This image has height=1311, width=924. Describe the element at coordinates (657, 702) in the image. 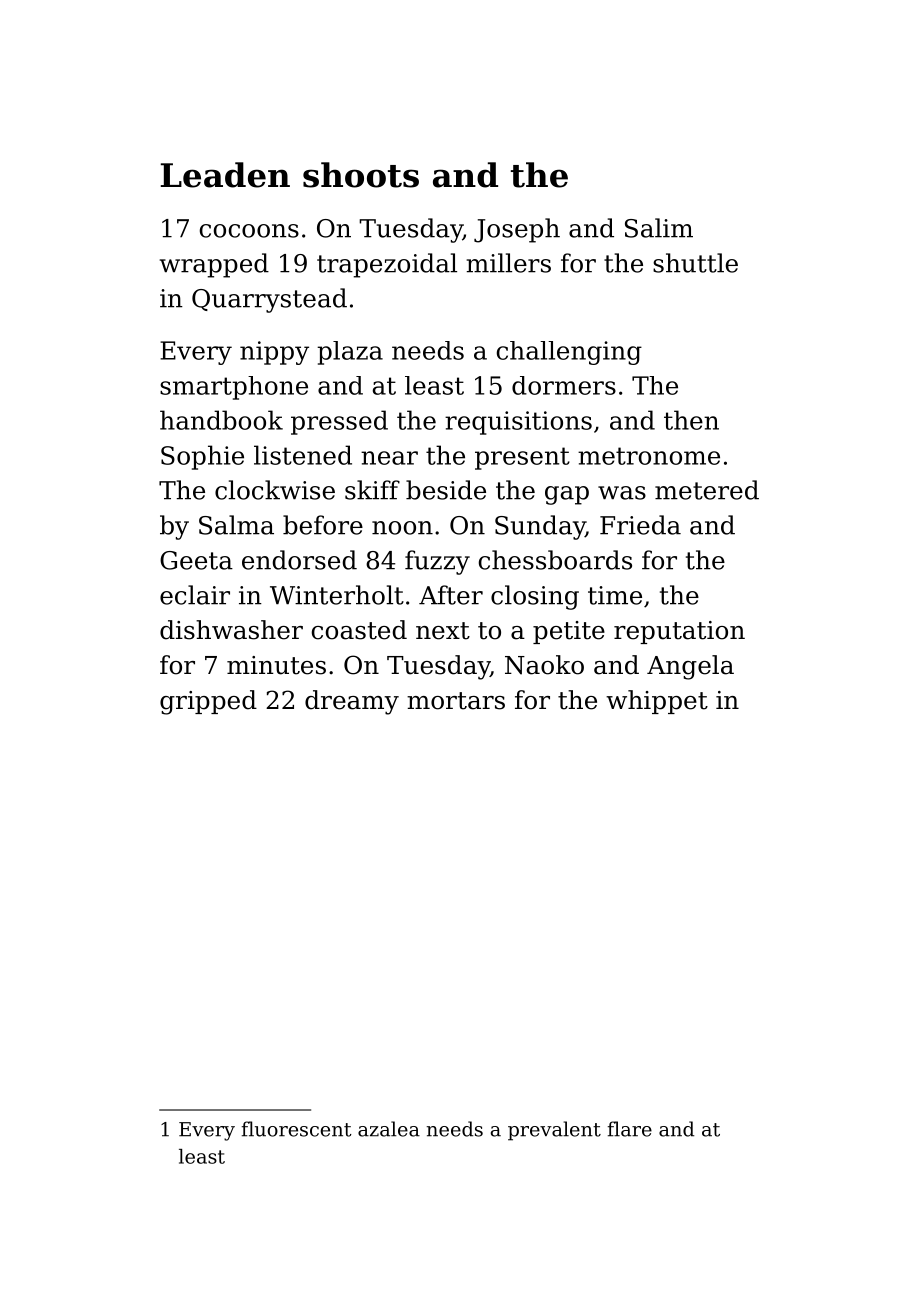

I see `whippet` at that location.
